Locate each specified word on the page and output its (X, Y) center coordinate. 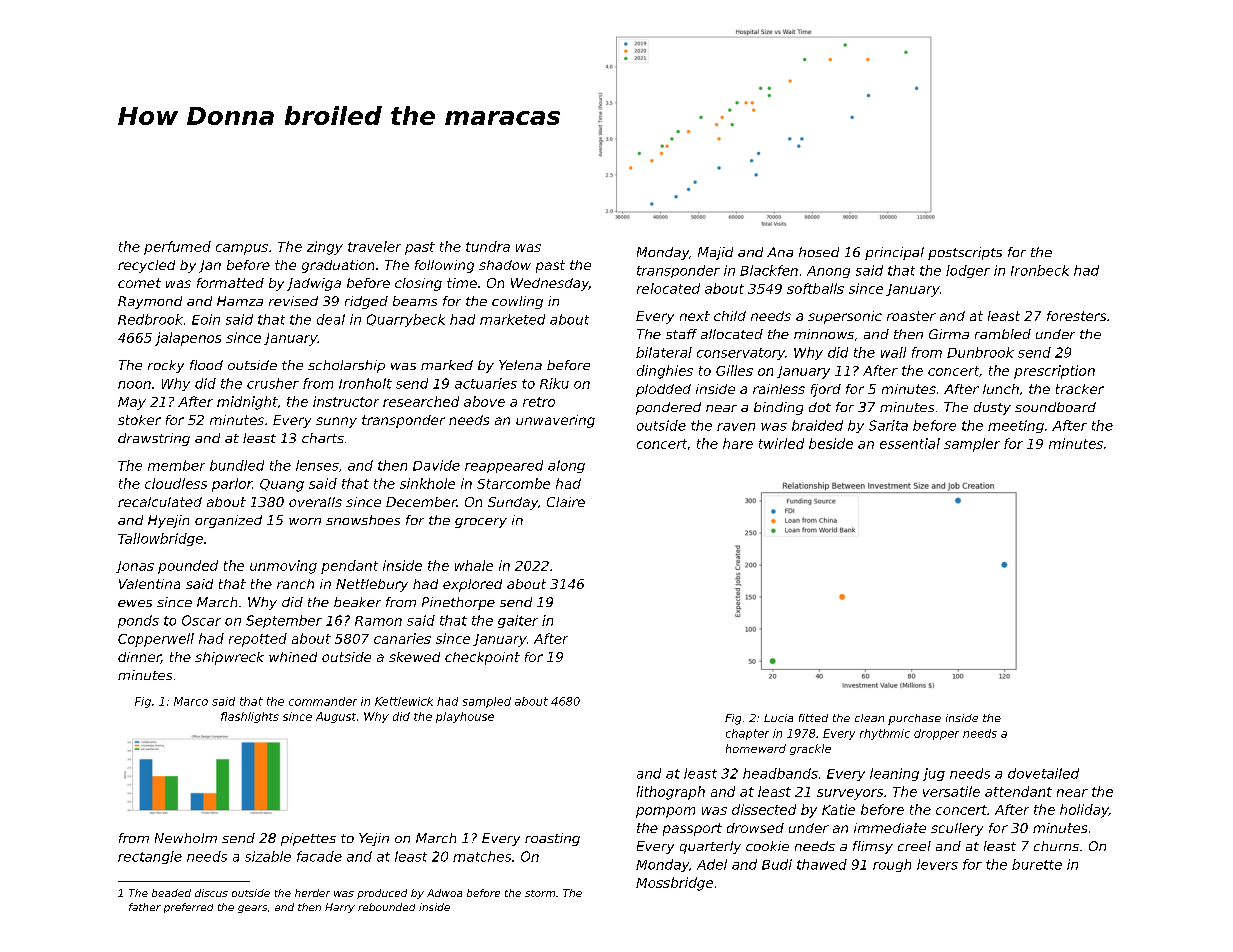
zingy (325, 248)
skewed (414, 657)
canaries (402, 638)
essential (910, 443)
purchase (914, 719)
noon (134, 385)
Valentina (149, 584)
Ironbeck (1040, 270)
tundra (488, 246)
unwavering (555, 421)
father (145, 907)
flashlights (250, 717)
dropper (936, 734)
